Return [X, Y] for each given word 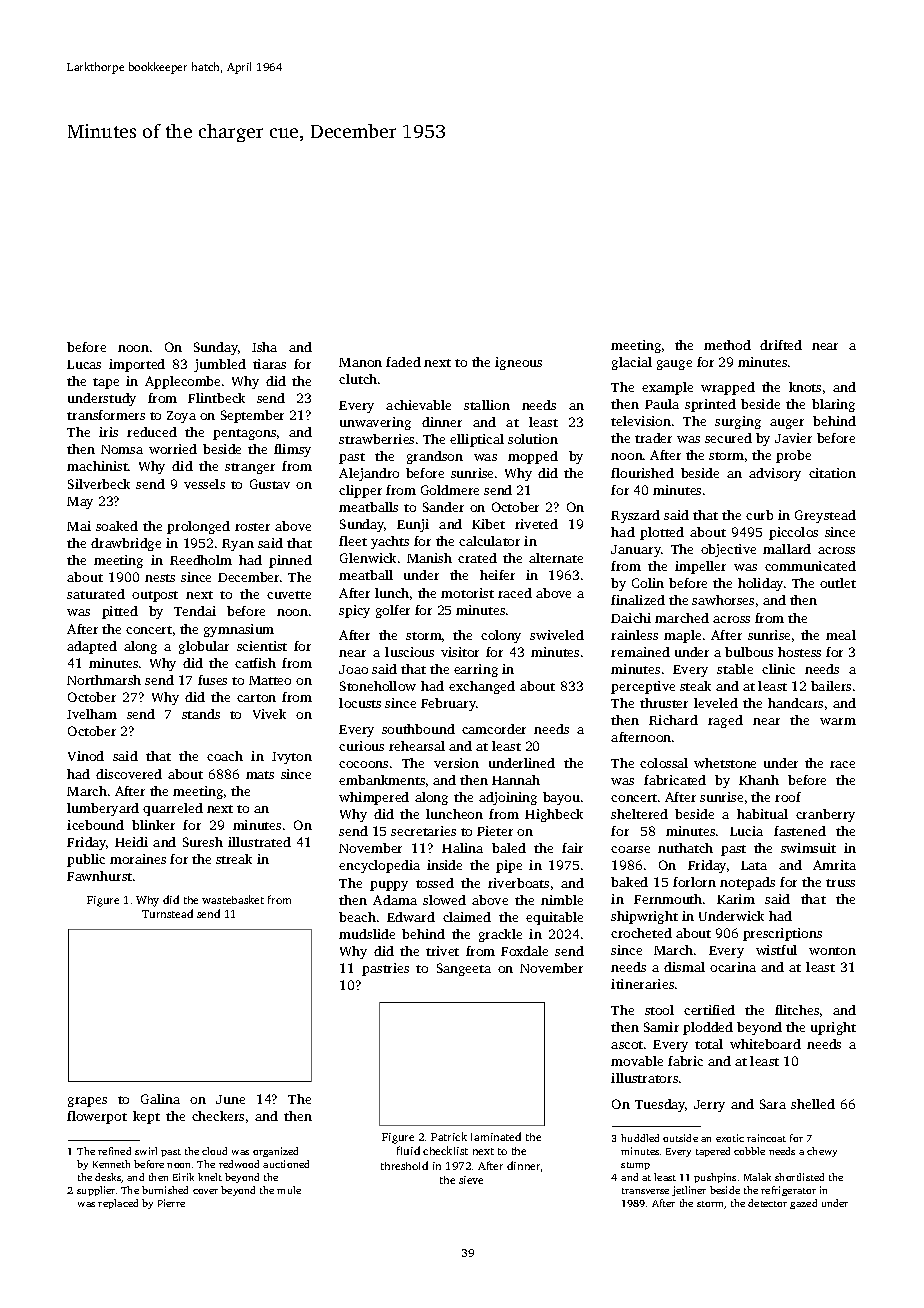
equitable [554, 918]
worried [173, 449]
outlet [838, 583]
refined [114, 1151]
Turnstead [167, 913]
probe [793, 456]
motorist [467, 593]
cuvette [289, 595]
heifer [497, 575]
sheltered [639, 814]
